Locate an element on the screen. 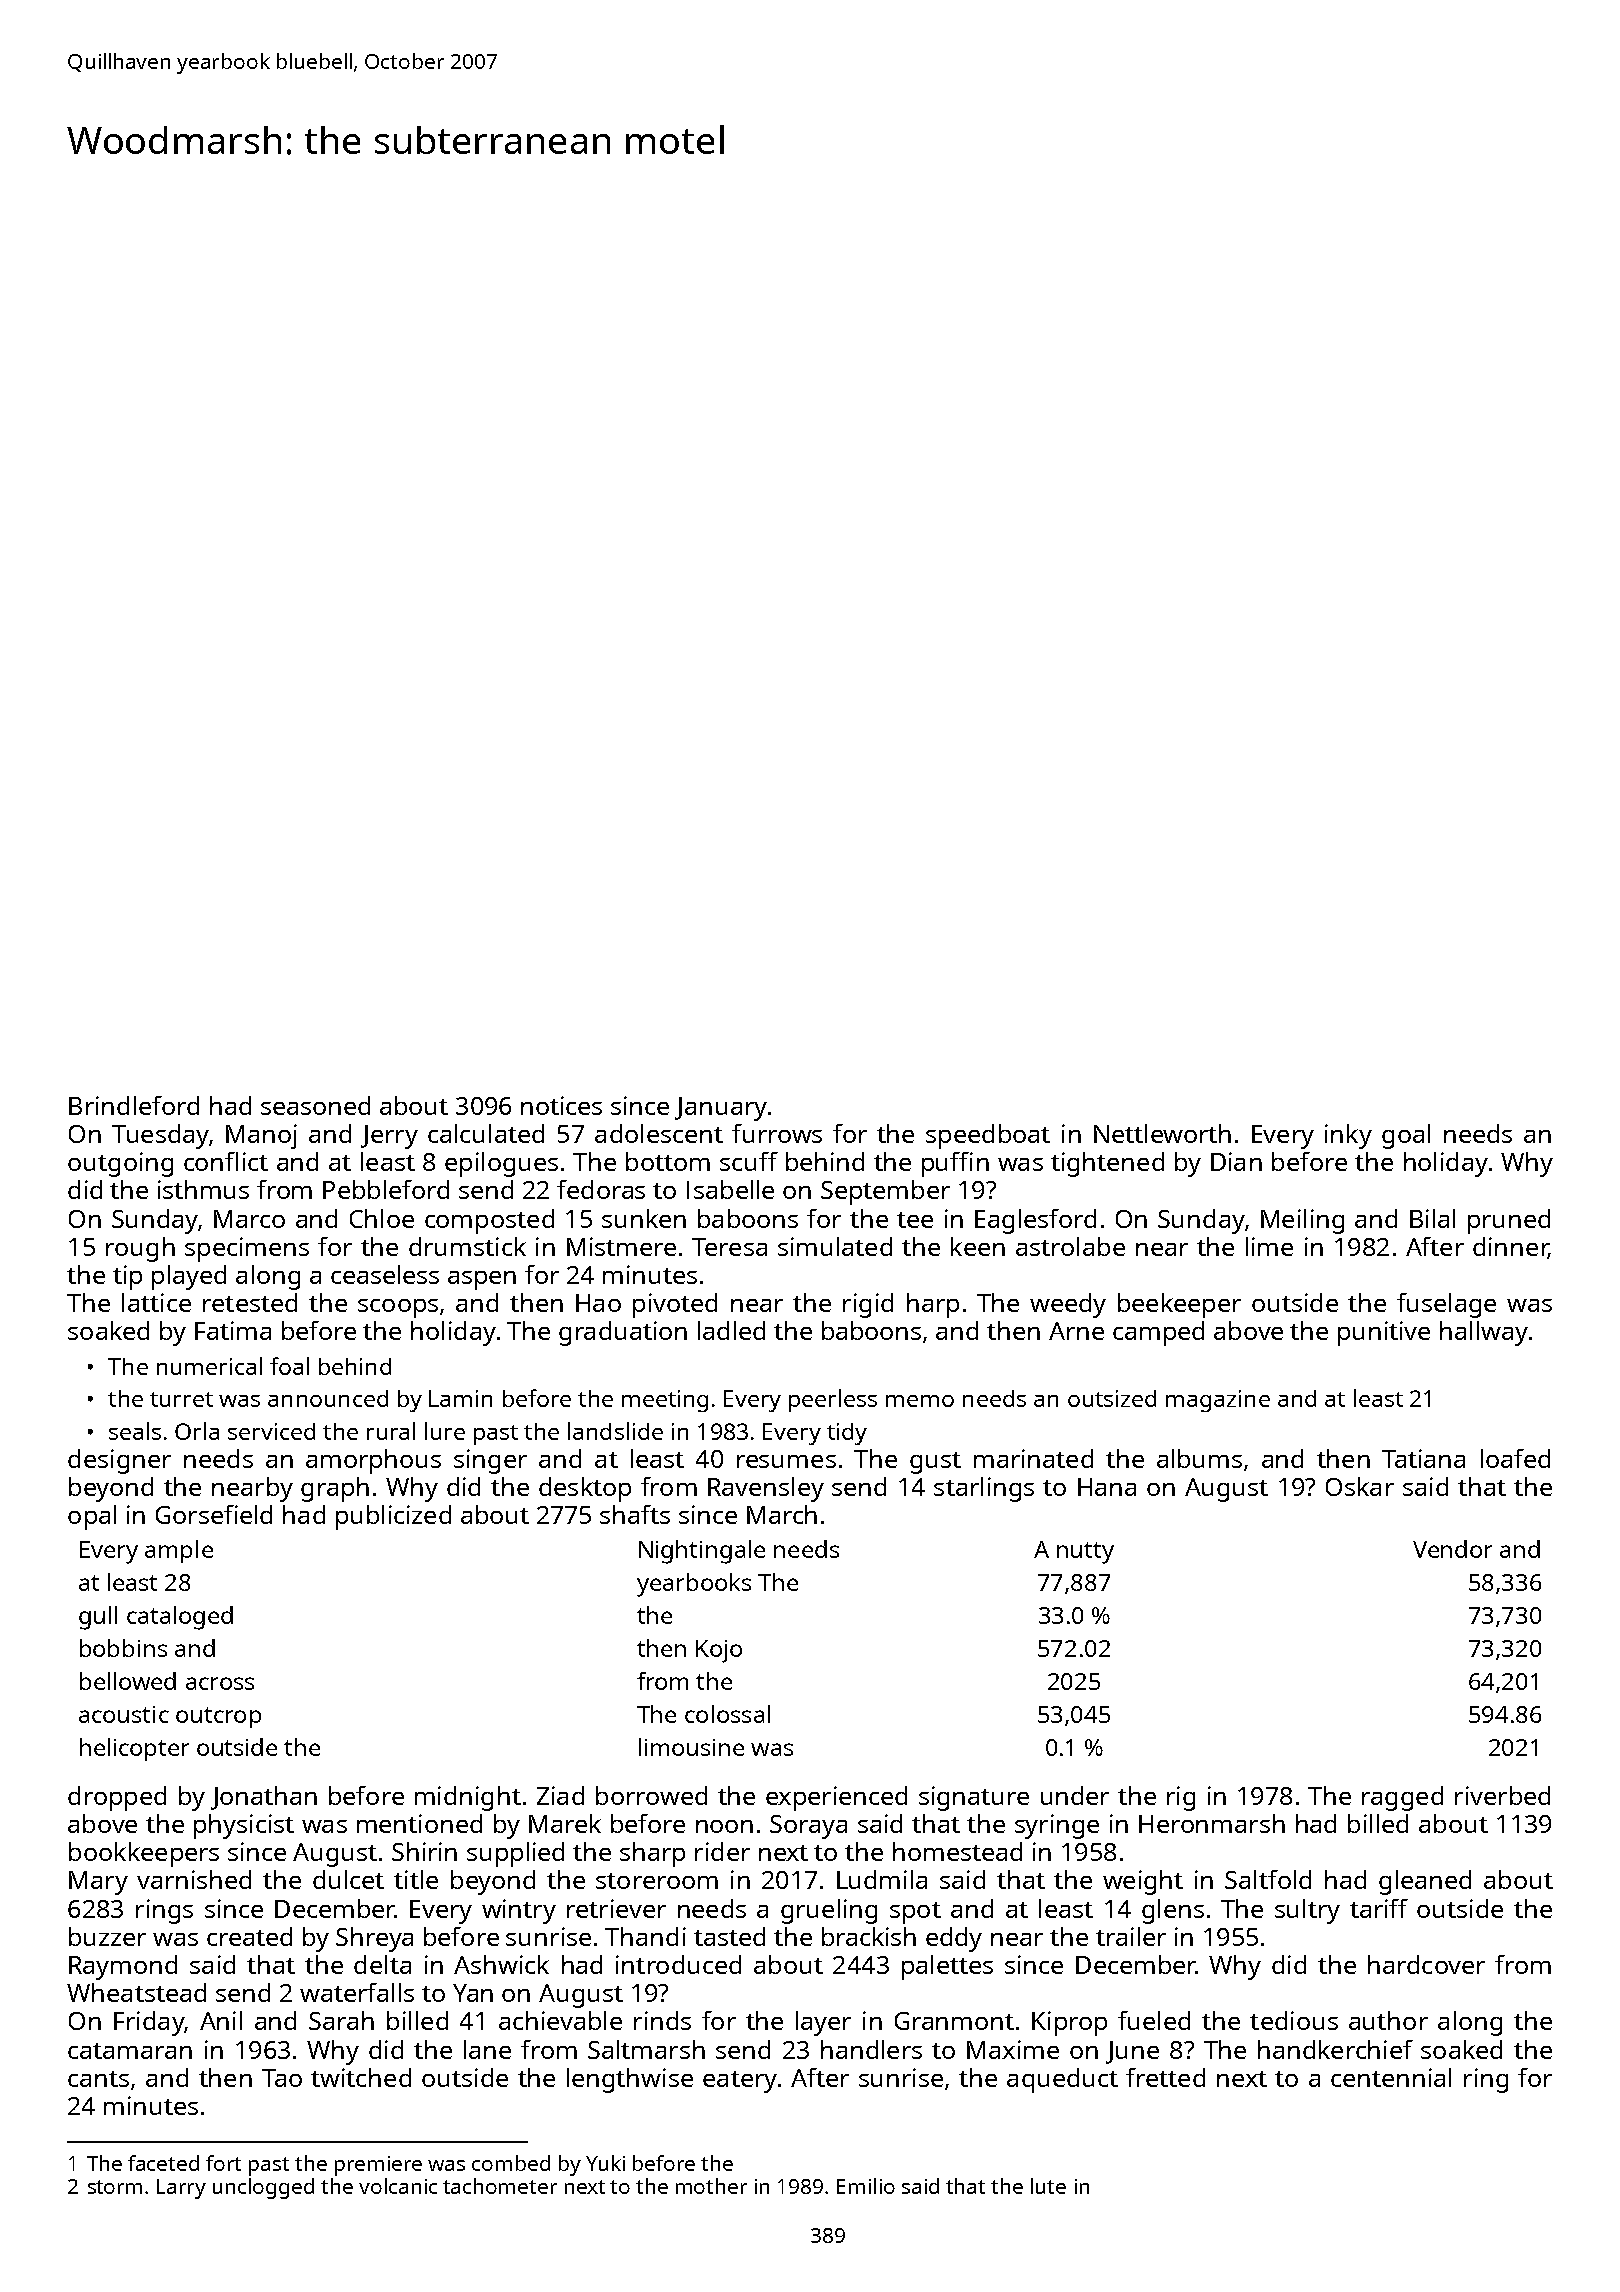  January is located at coordinates (721, 1109).
